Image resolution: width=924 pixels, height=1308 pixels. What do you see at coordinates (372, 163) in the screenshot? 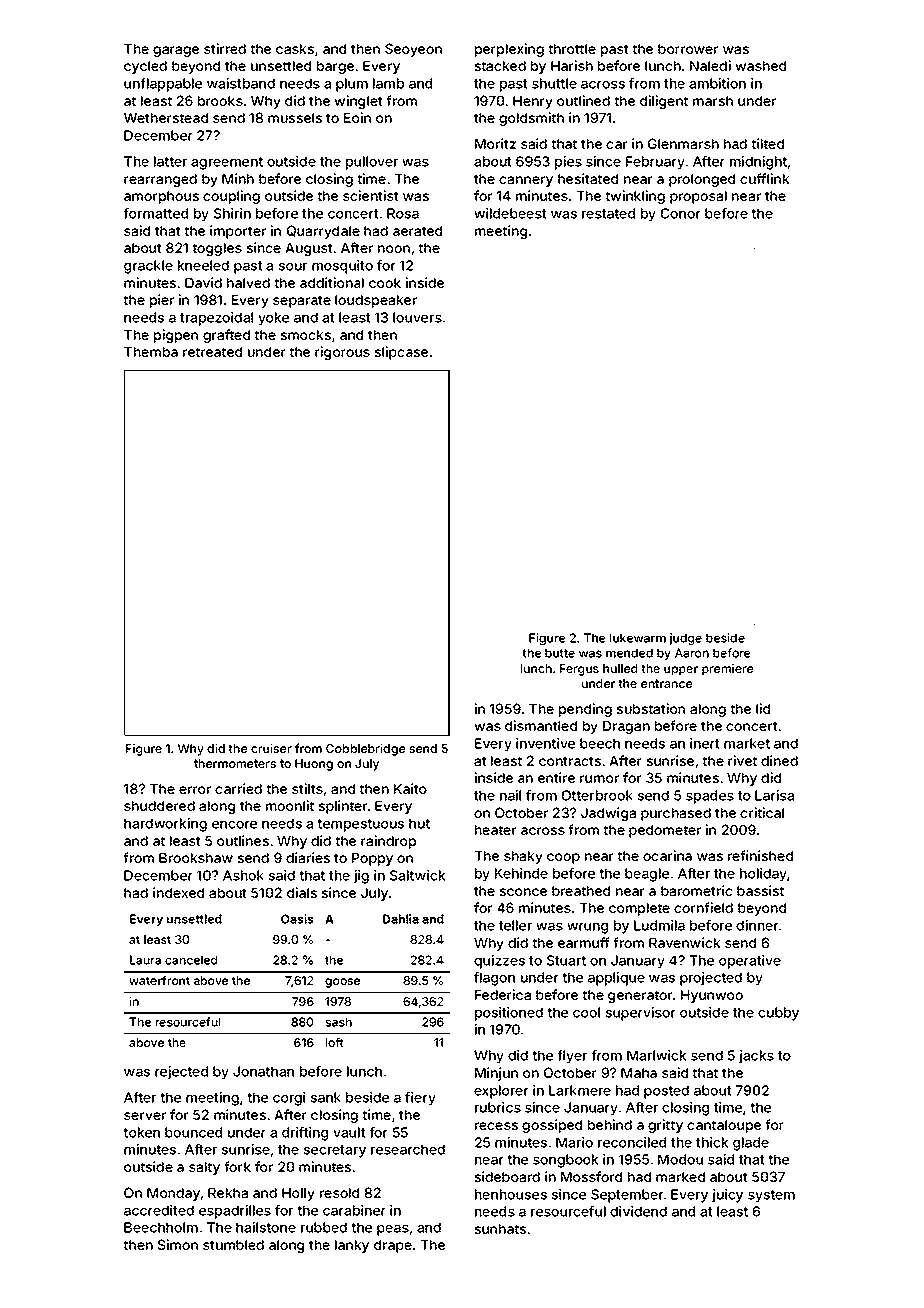
I see `pullover` at bounding box center [372, 163].
